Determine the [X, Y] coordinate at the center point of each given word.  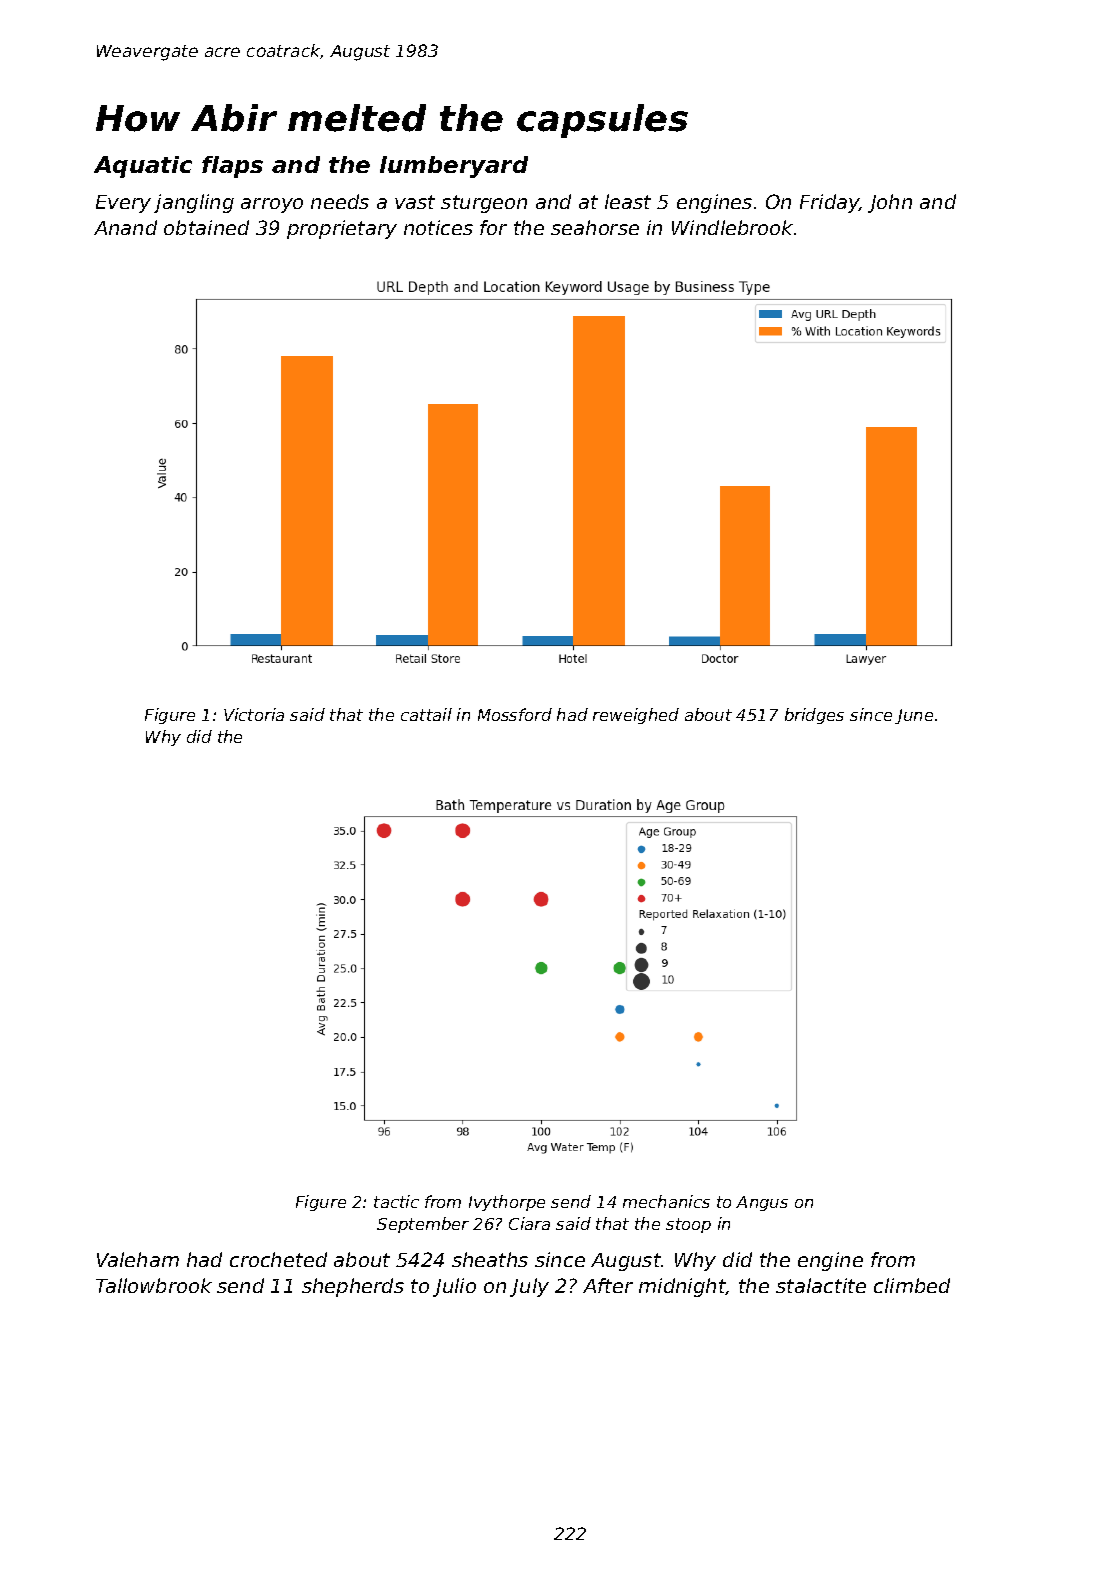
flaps [232, 167]
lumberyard [454, 167]
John [890, 203]
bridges [814, 716]
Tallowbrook [154, 1285]
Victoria [254, 714]
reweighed [636, 716]
